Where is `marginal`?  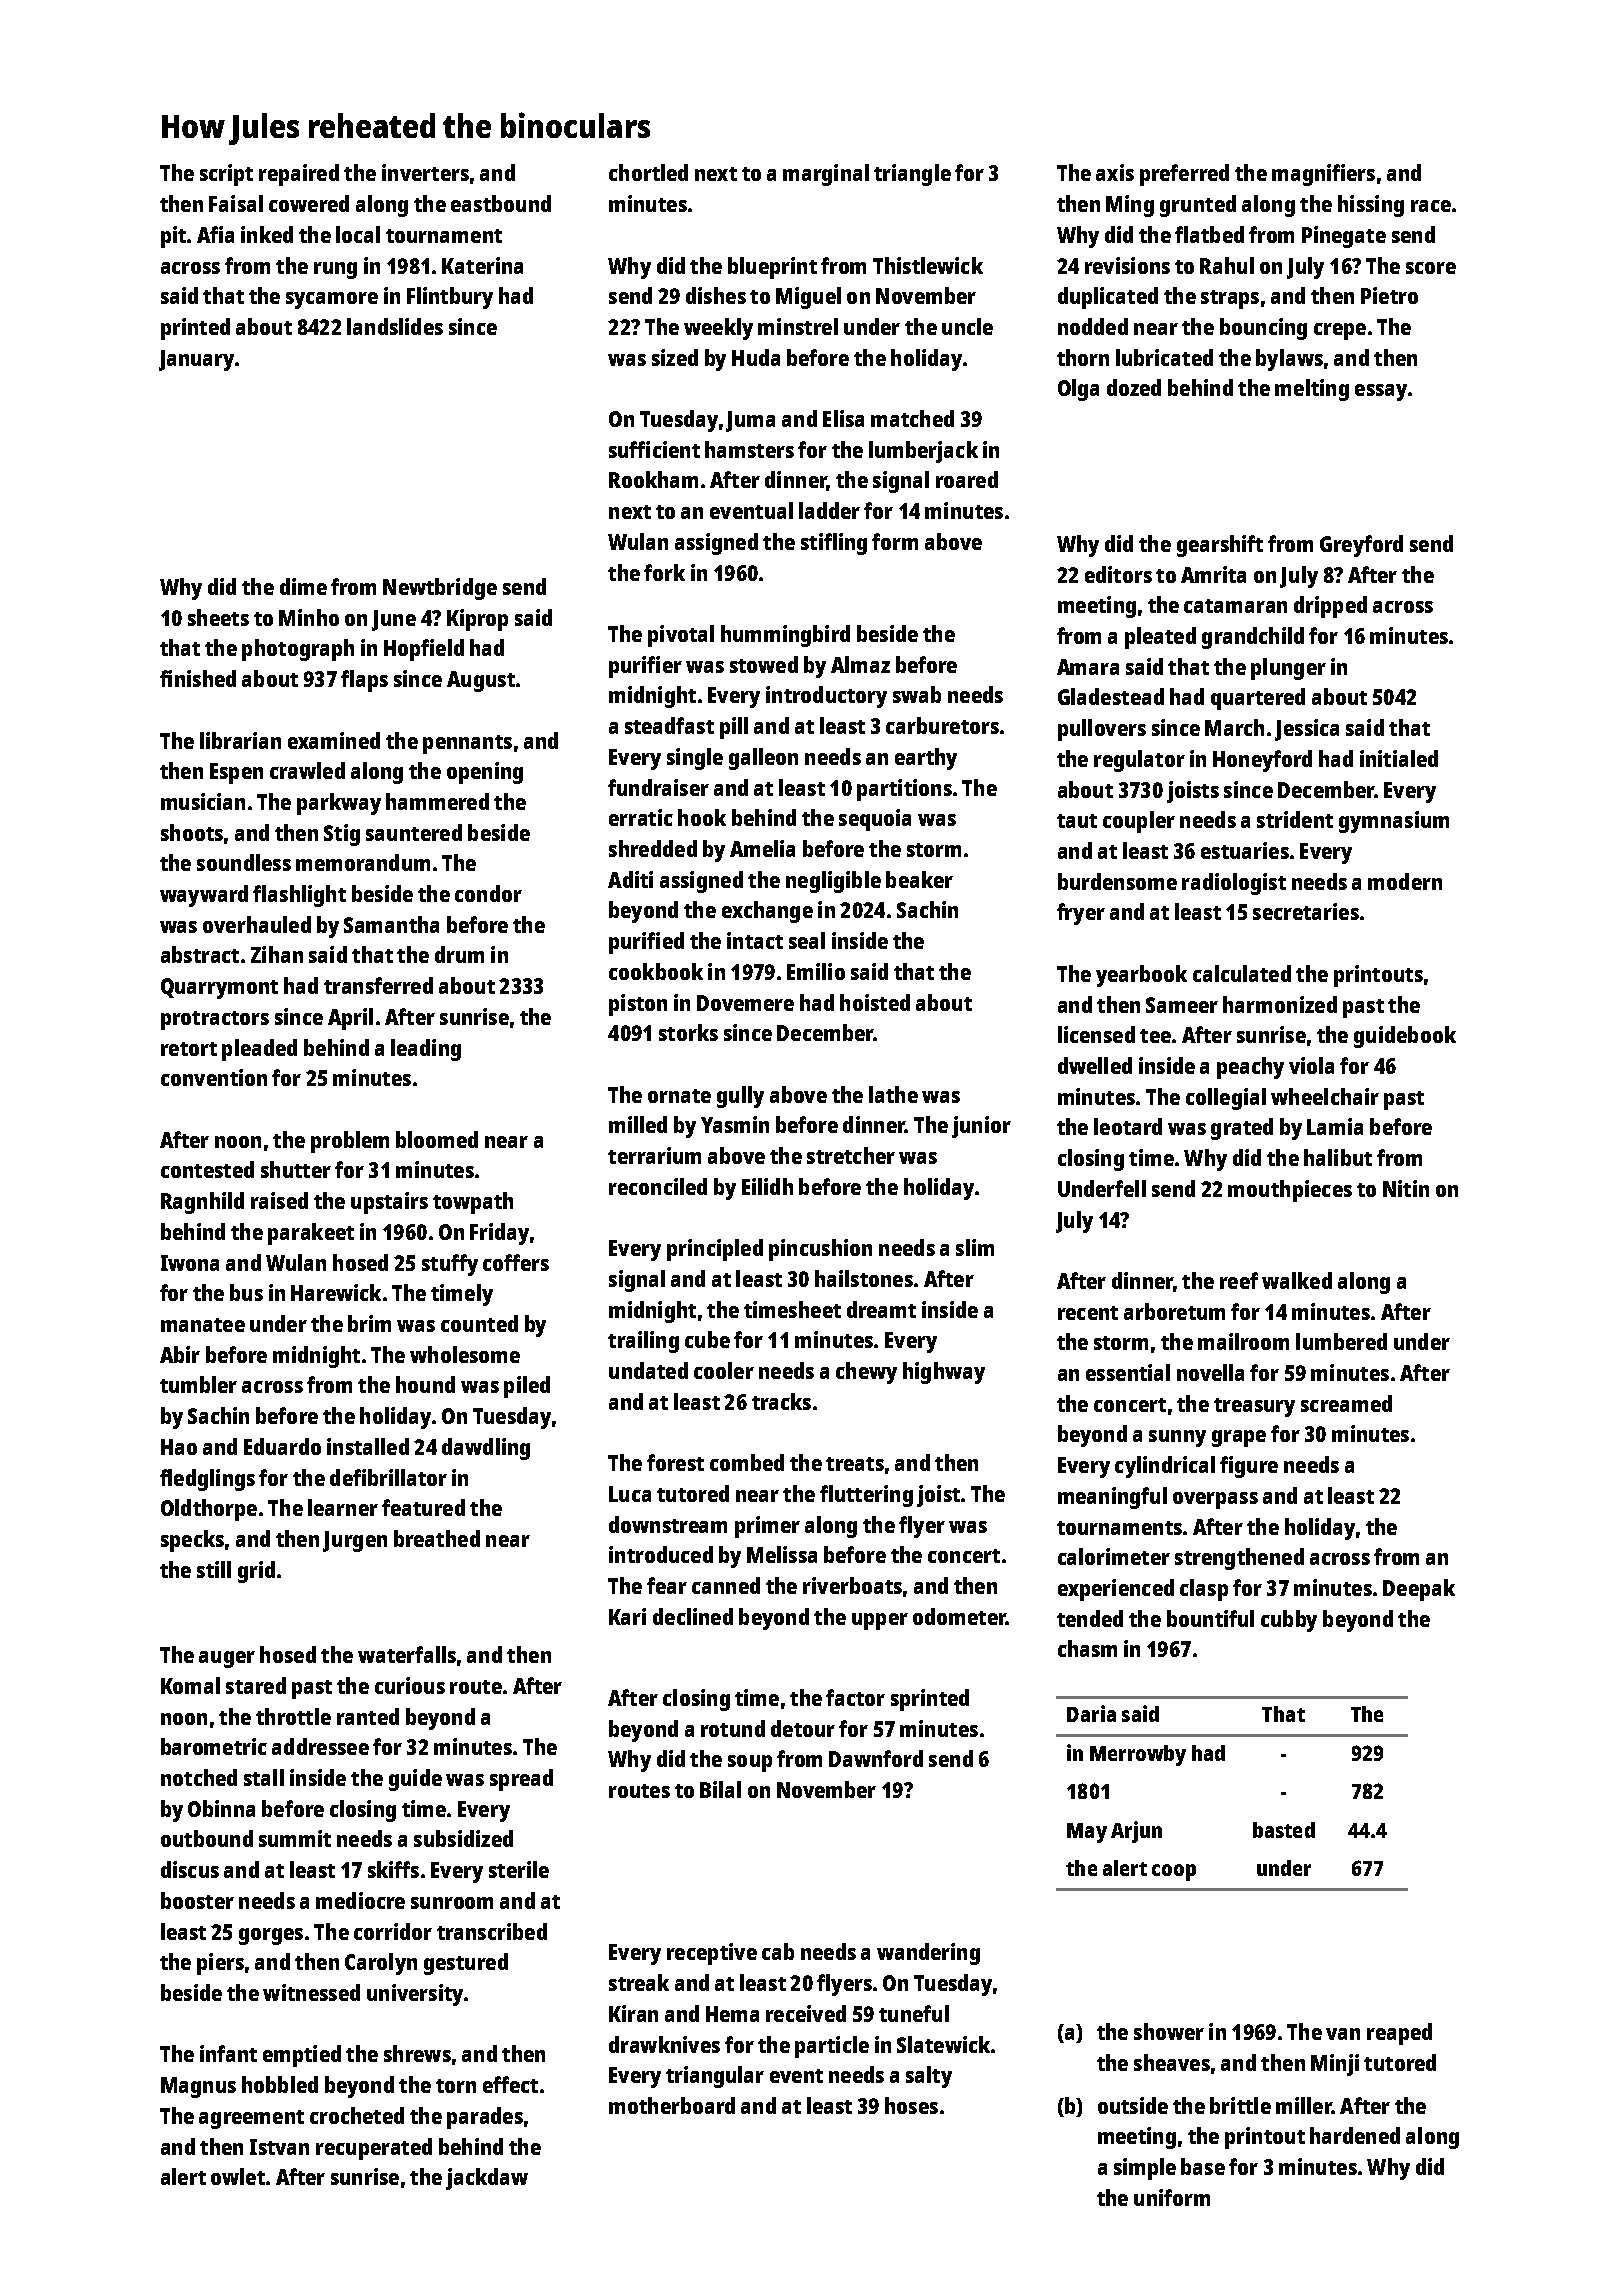
marginal is located at coordinates (826, 175).
